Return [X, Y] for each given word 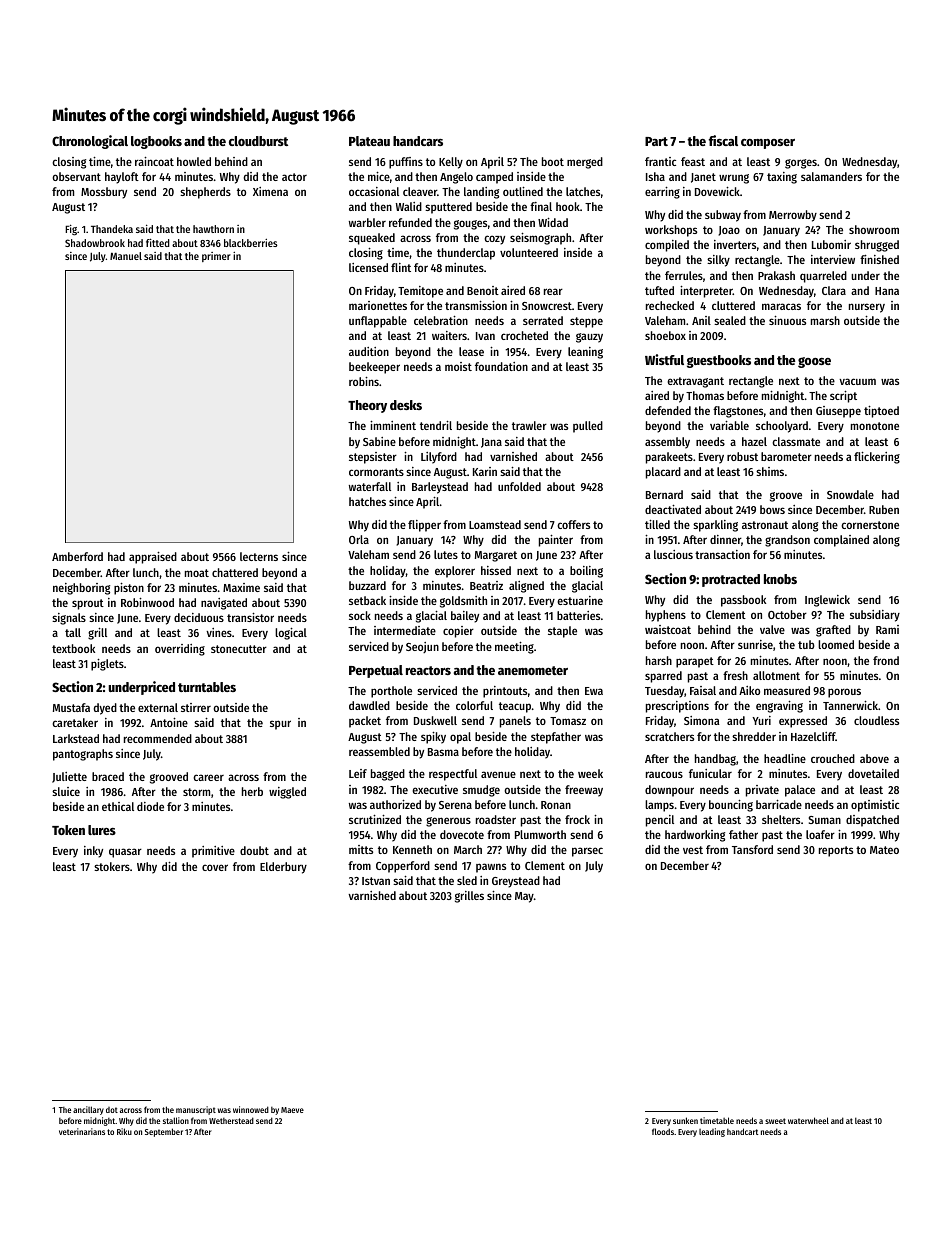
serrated [543, 320]
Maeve [292, 1110]
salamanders [831, 176]
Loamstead [495, 524]
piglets [107, 665]
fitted [158, 242]
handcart [742, 1131]
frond [886, 660]
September [164, 1132]
